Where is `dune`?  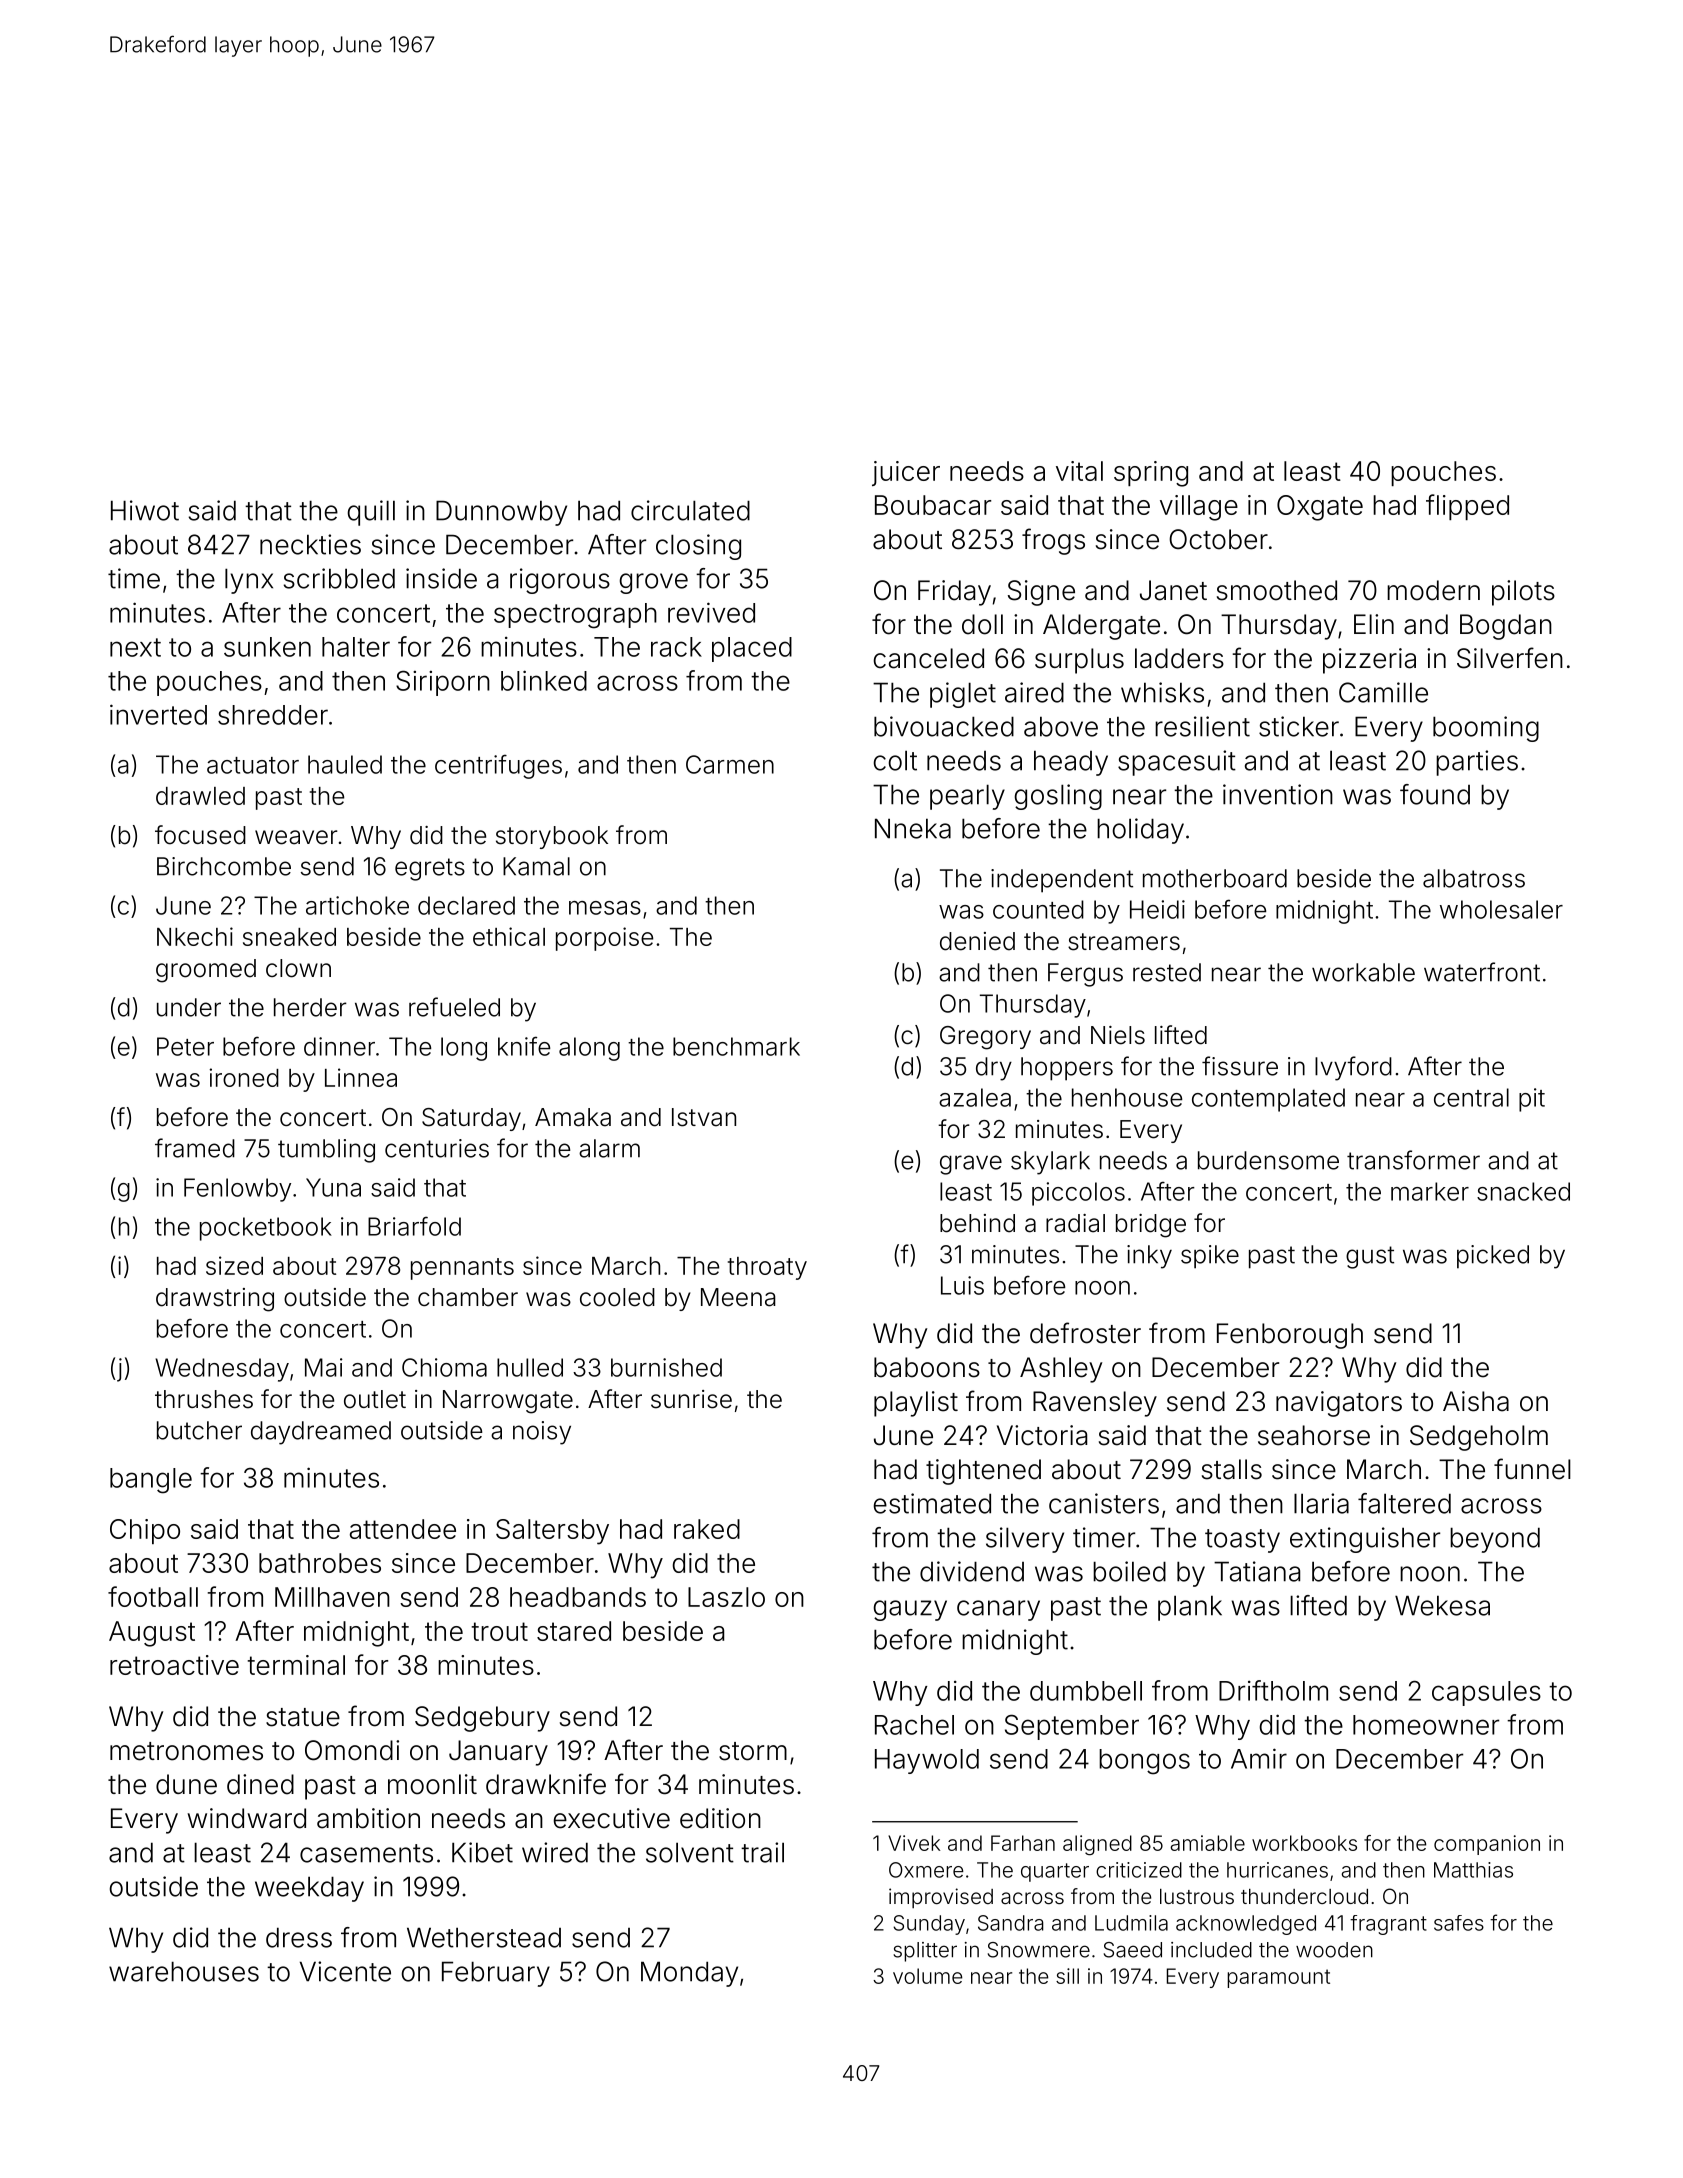
dune is located at coordinates (186, 1784).
